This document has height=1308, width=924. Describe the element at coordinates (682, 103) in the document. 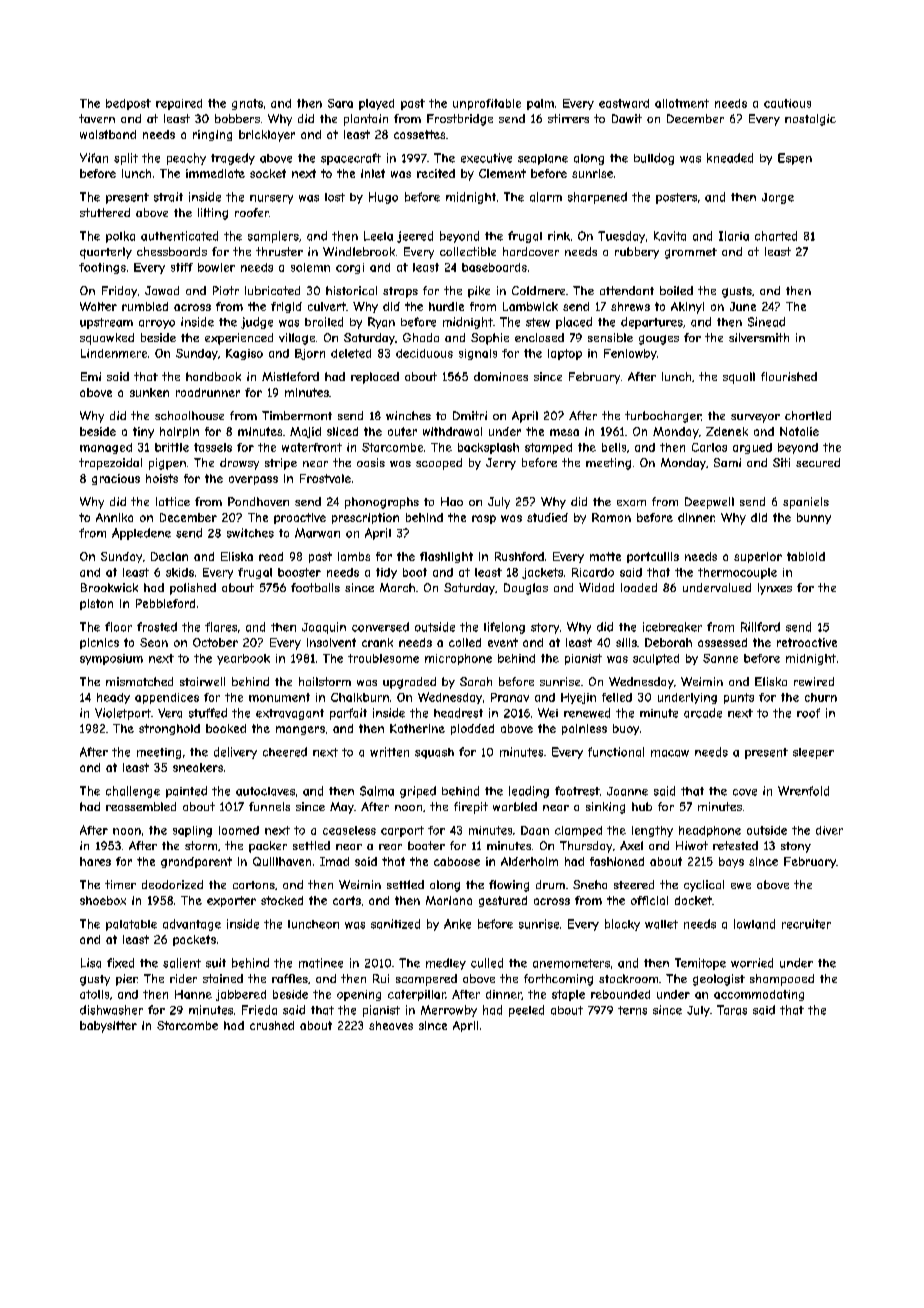

I see `allotment` at that location.
